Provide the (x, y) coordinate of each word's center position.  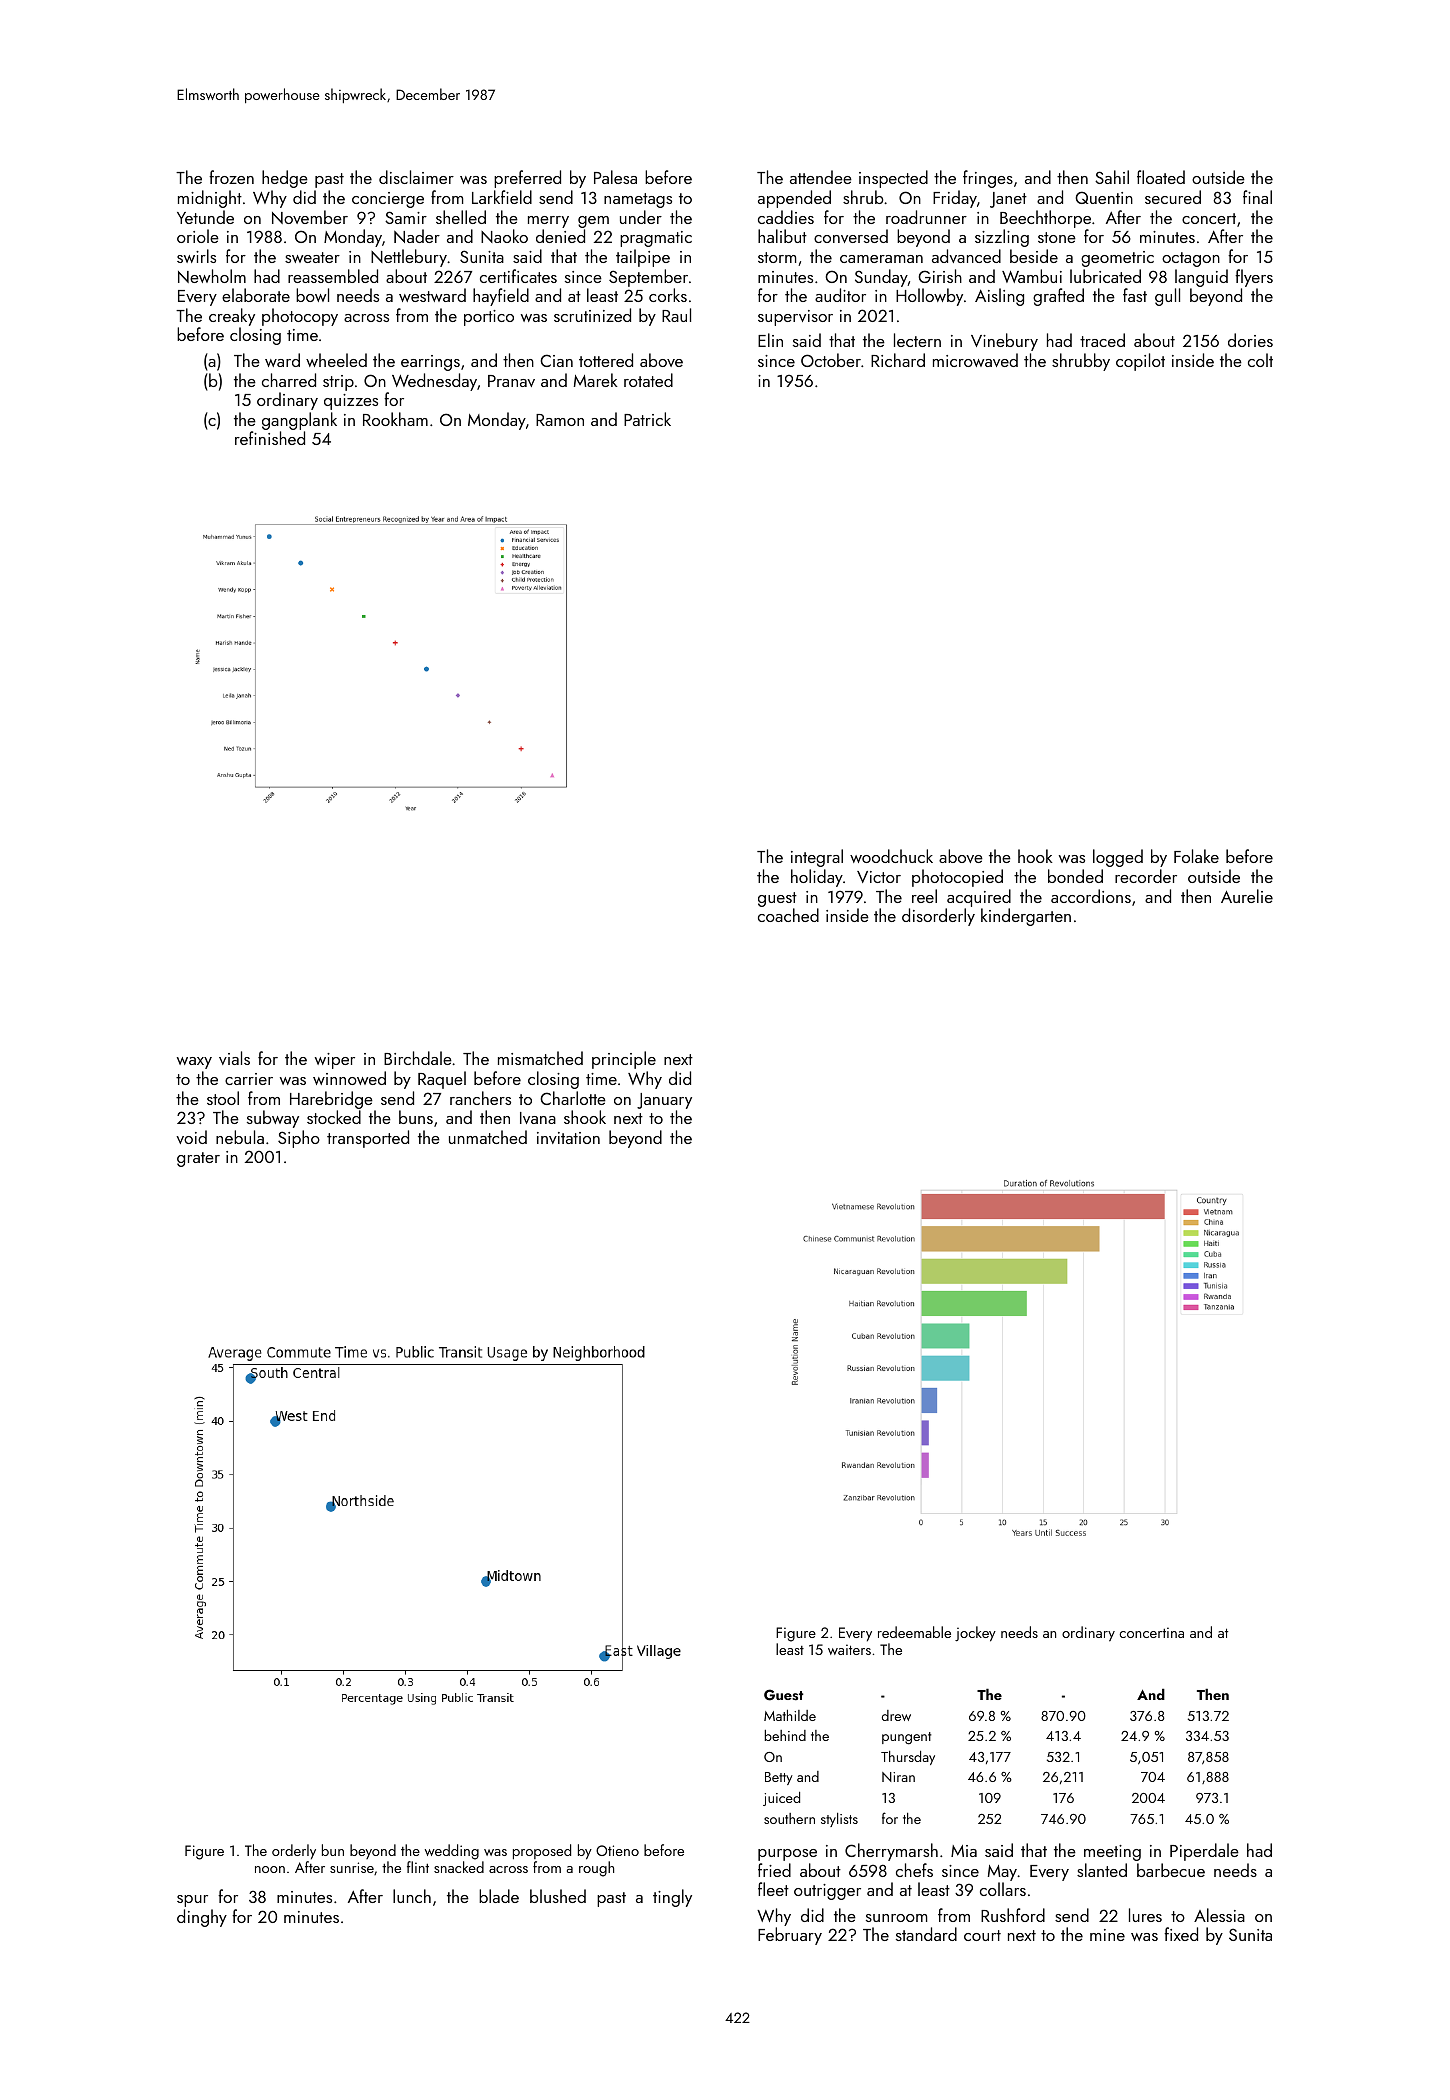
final (1257, 197)
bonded (1075, 876)
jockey (975, 1634)
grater (198, 1159)
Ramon (560, 420)
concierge (388, 200)
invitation (568, 1138)
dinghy (202, 1918)
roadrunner (926, 217)
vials (234, 1058)
